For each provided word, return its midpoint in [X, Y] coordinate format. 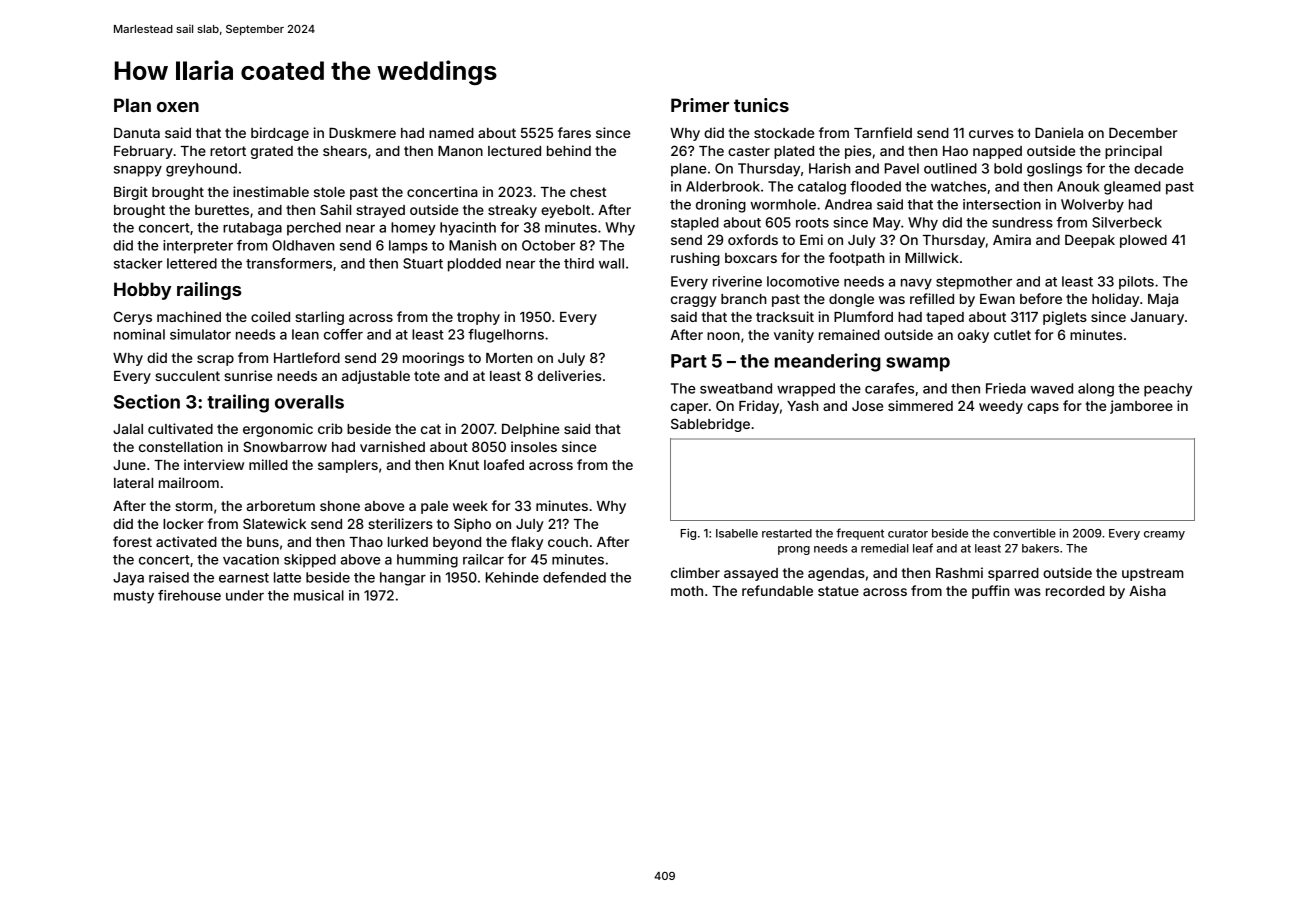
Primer [700, 105]
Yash [802, 406]
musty [134, 597]
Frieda [1006, 388]
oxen [178, 107]
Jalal [128, 429]
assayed [751, 574]
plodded [474, 265]
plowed [1143, 241]
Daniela [1059, 132]
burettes [222, 210]
